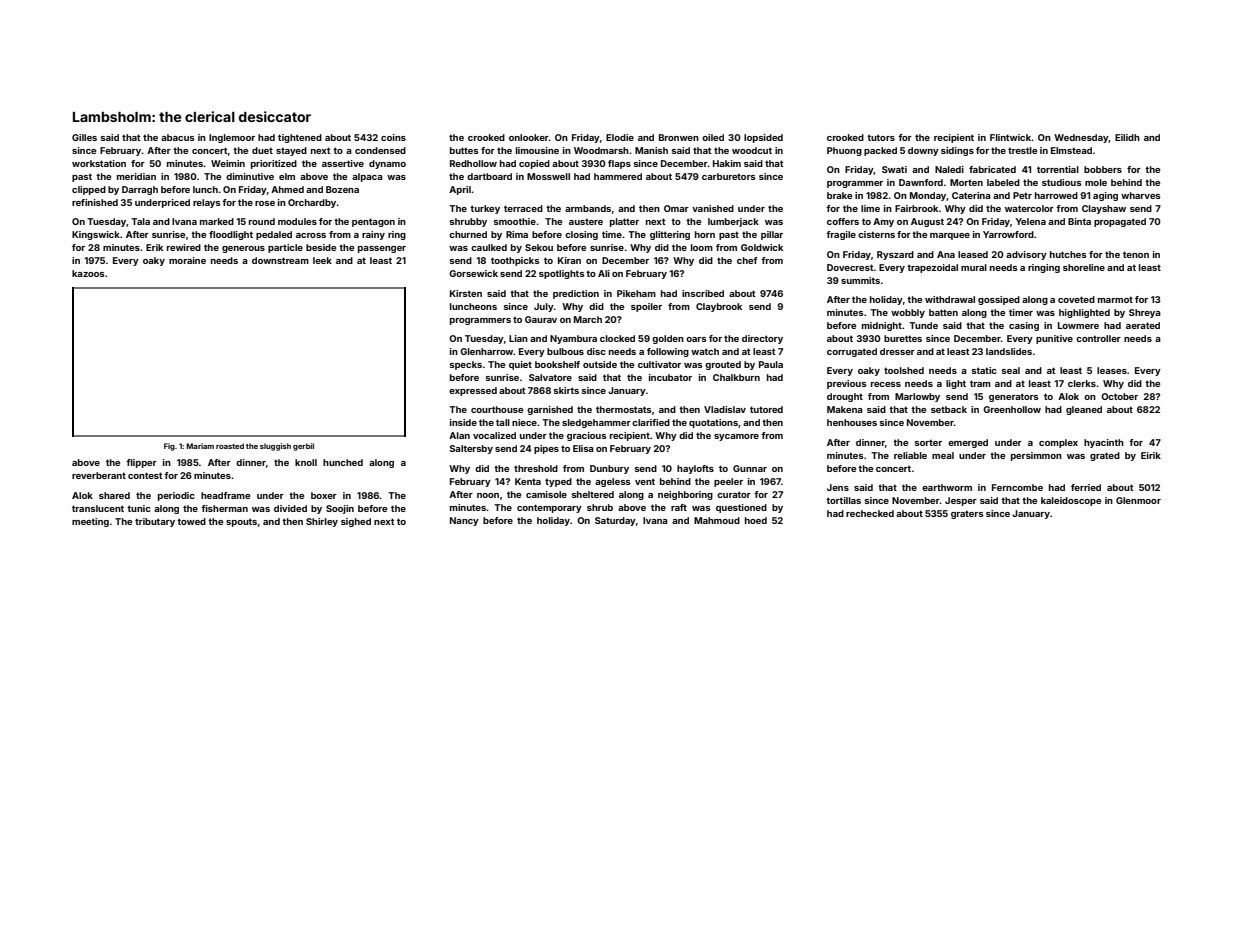 This document has width=1233, height=952. What do you see at coordinates (380, 150) in the document?
I see `condensed` at bounding box center [380, 150].
